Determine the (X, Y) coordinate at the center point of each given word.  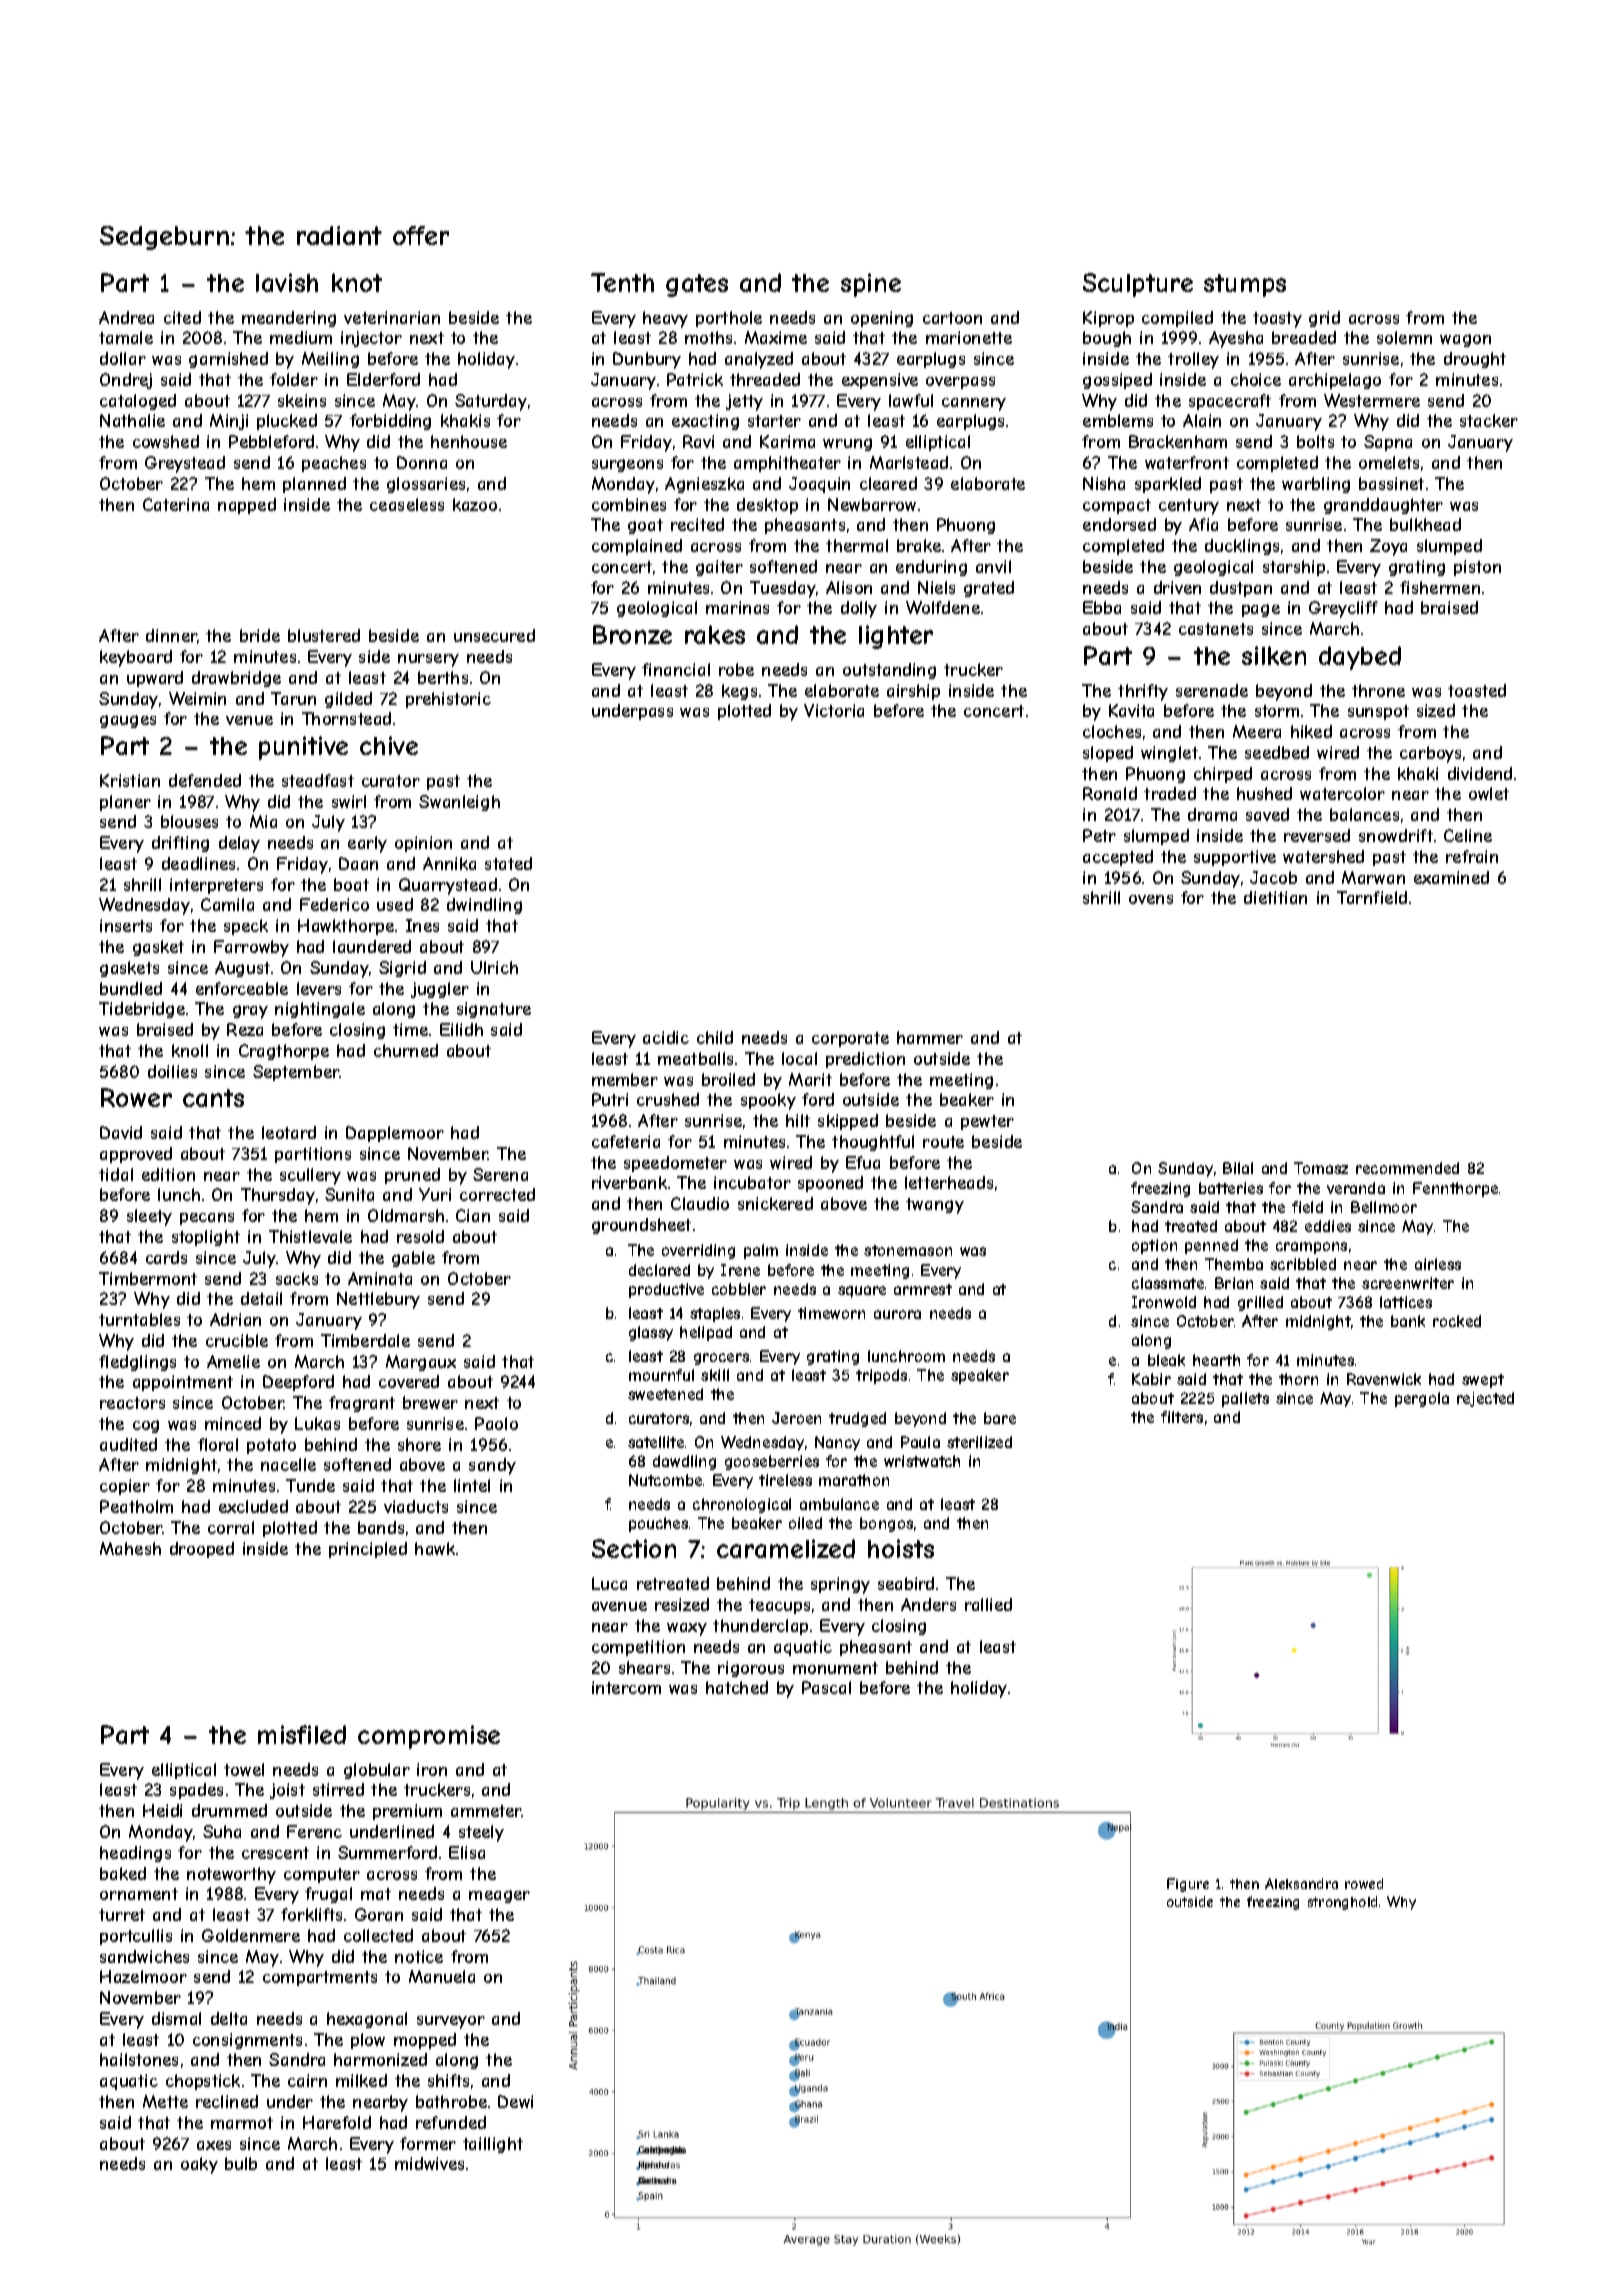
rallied (988, 1604)
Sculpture (1138, 285)
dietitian (1275, 897)
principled (368, 1550)
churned (406, 1050)
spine (871, 285)
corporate (850, 1039)
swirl (349, 801)
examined (1451, 877)
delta (229, 2018)
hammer (930, 1037)
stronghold (1342, 1903)
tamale (126, 337)
